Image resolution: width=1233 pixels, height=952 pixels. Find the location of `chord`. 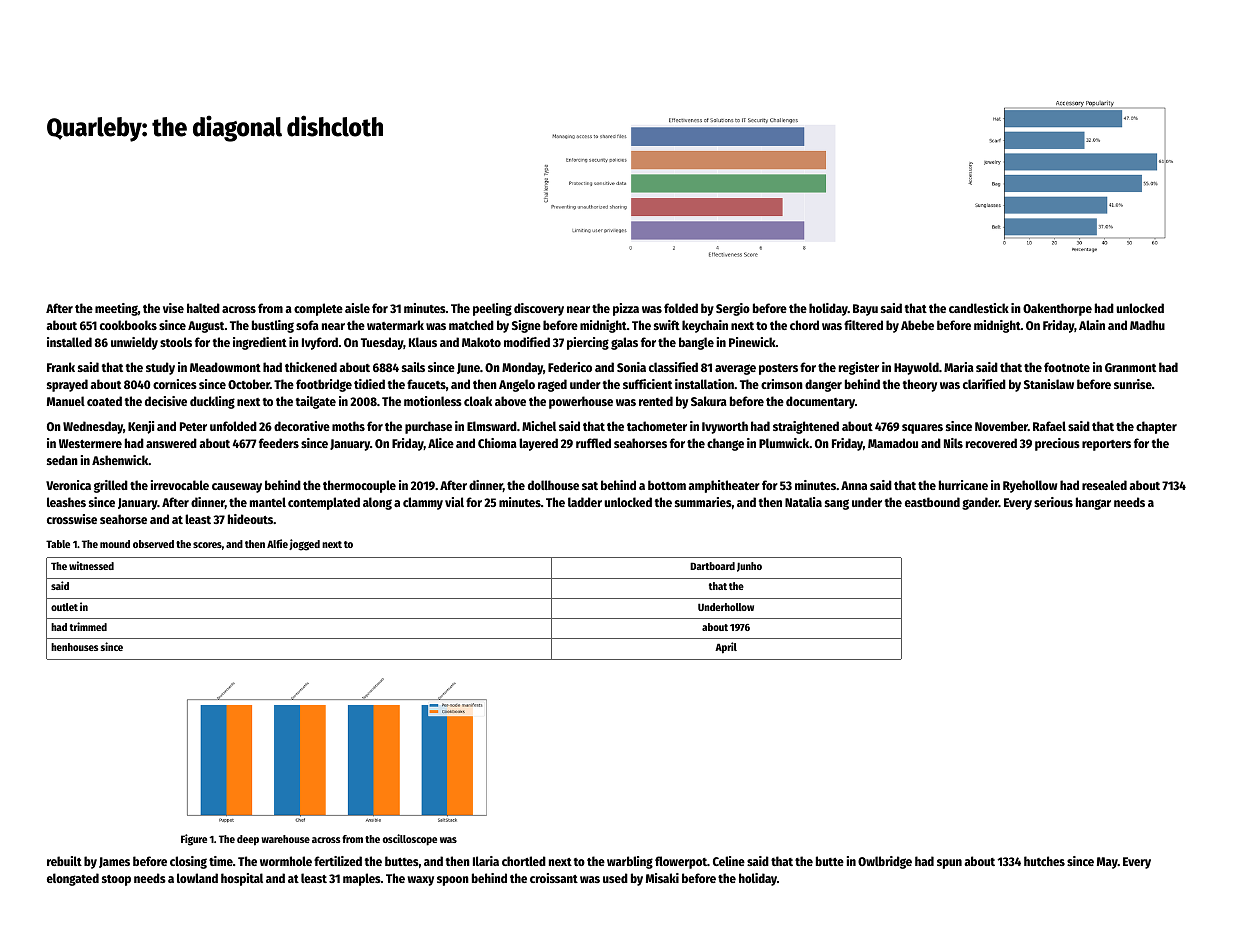

chord is located at coordinates (804, 325).
